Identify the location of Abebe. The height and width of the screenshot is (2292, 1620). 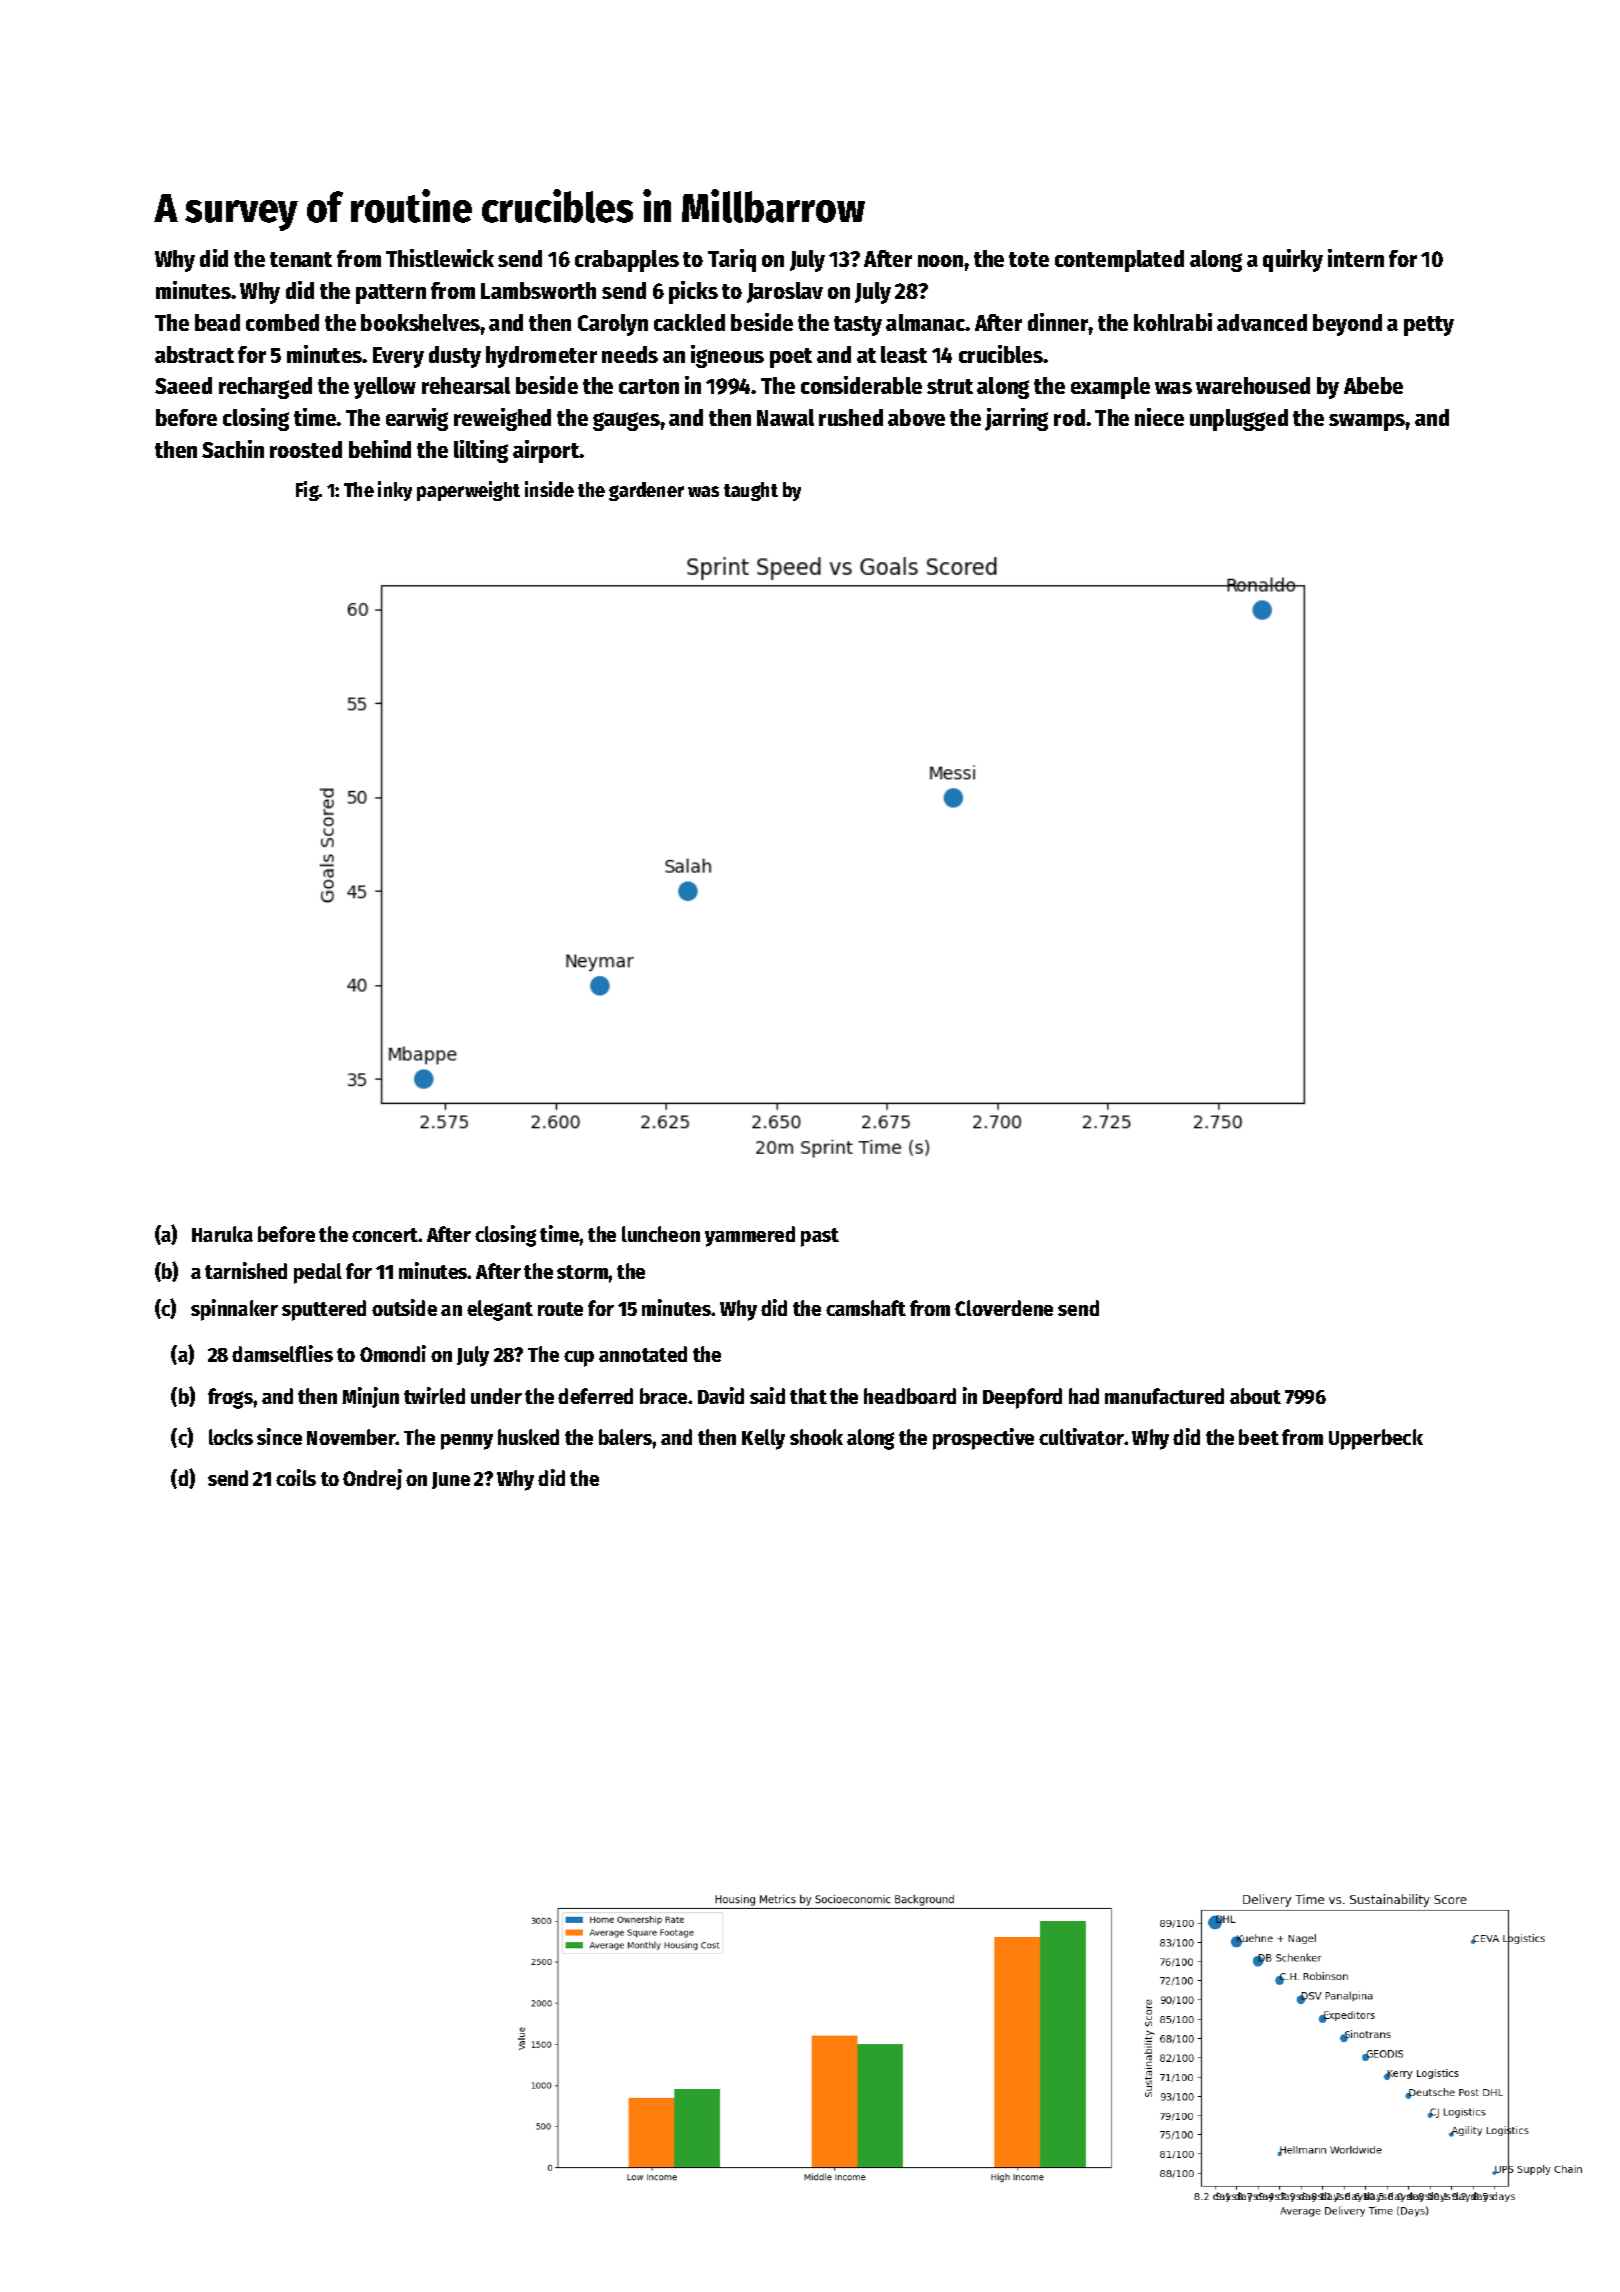
(1373, 385).
